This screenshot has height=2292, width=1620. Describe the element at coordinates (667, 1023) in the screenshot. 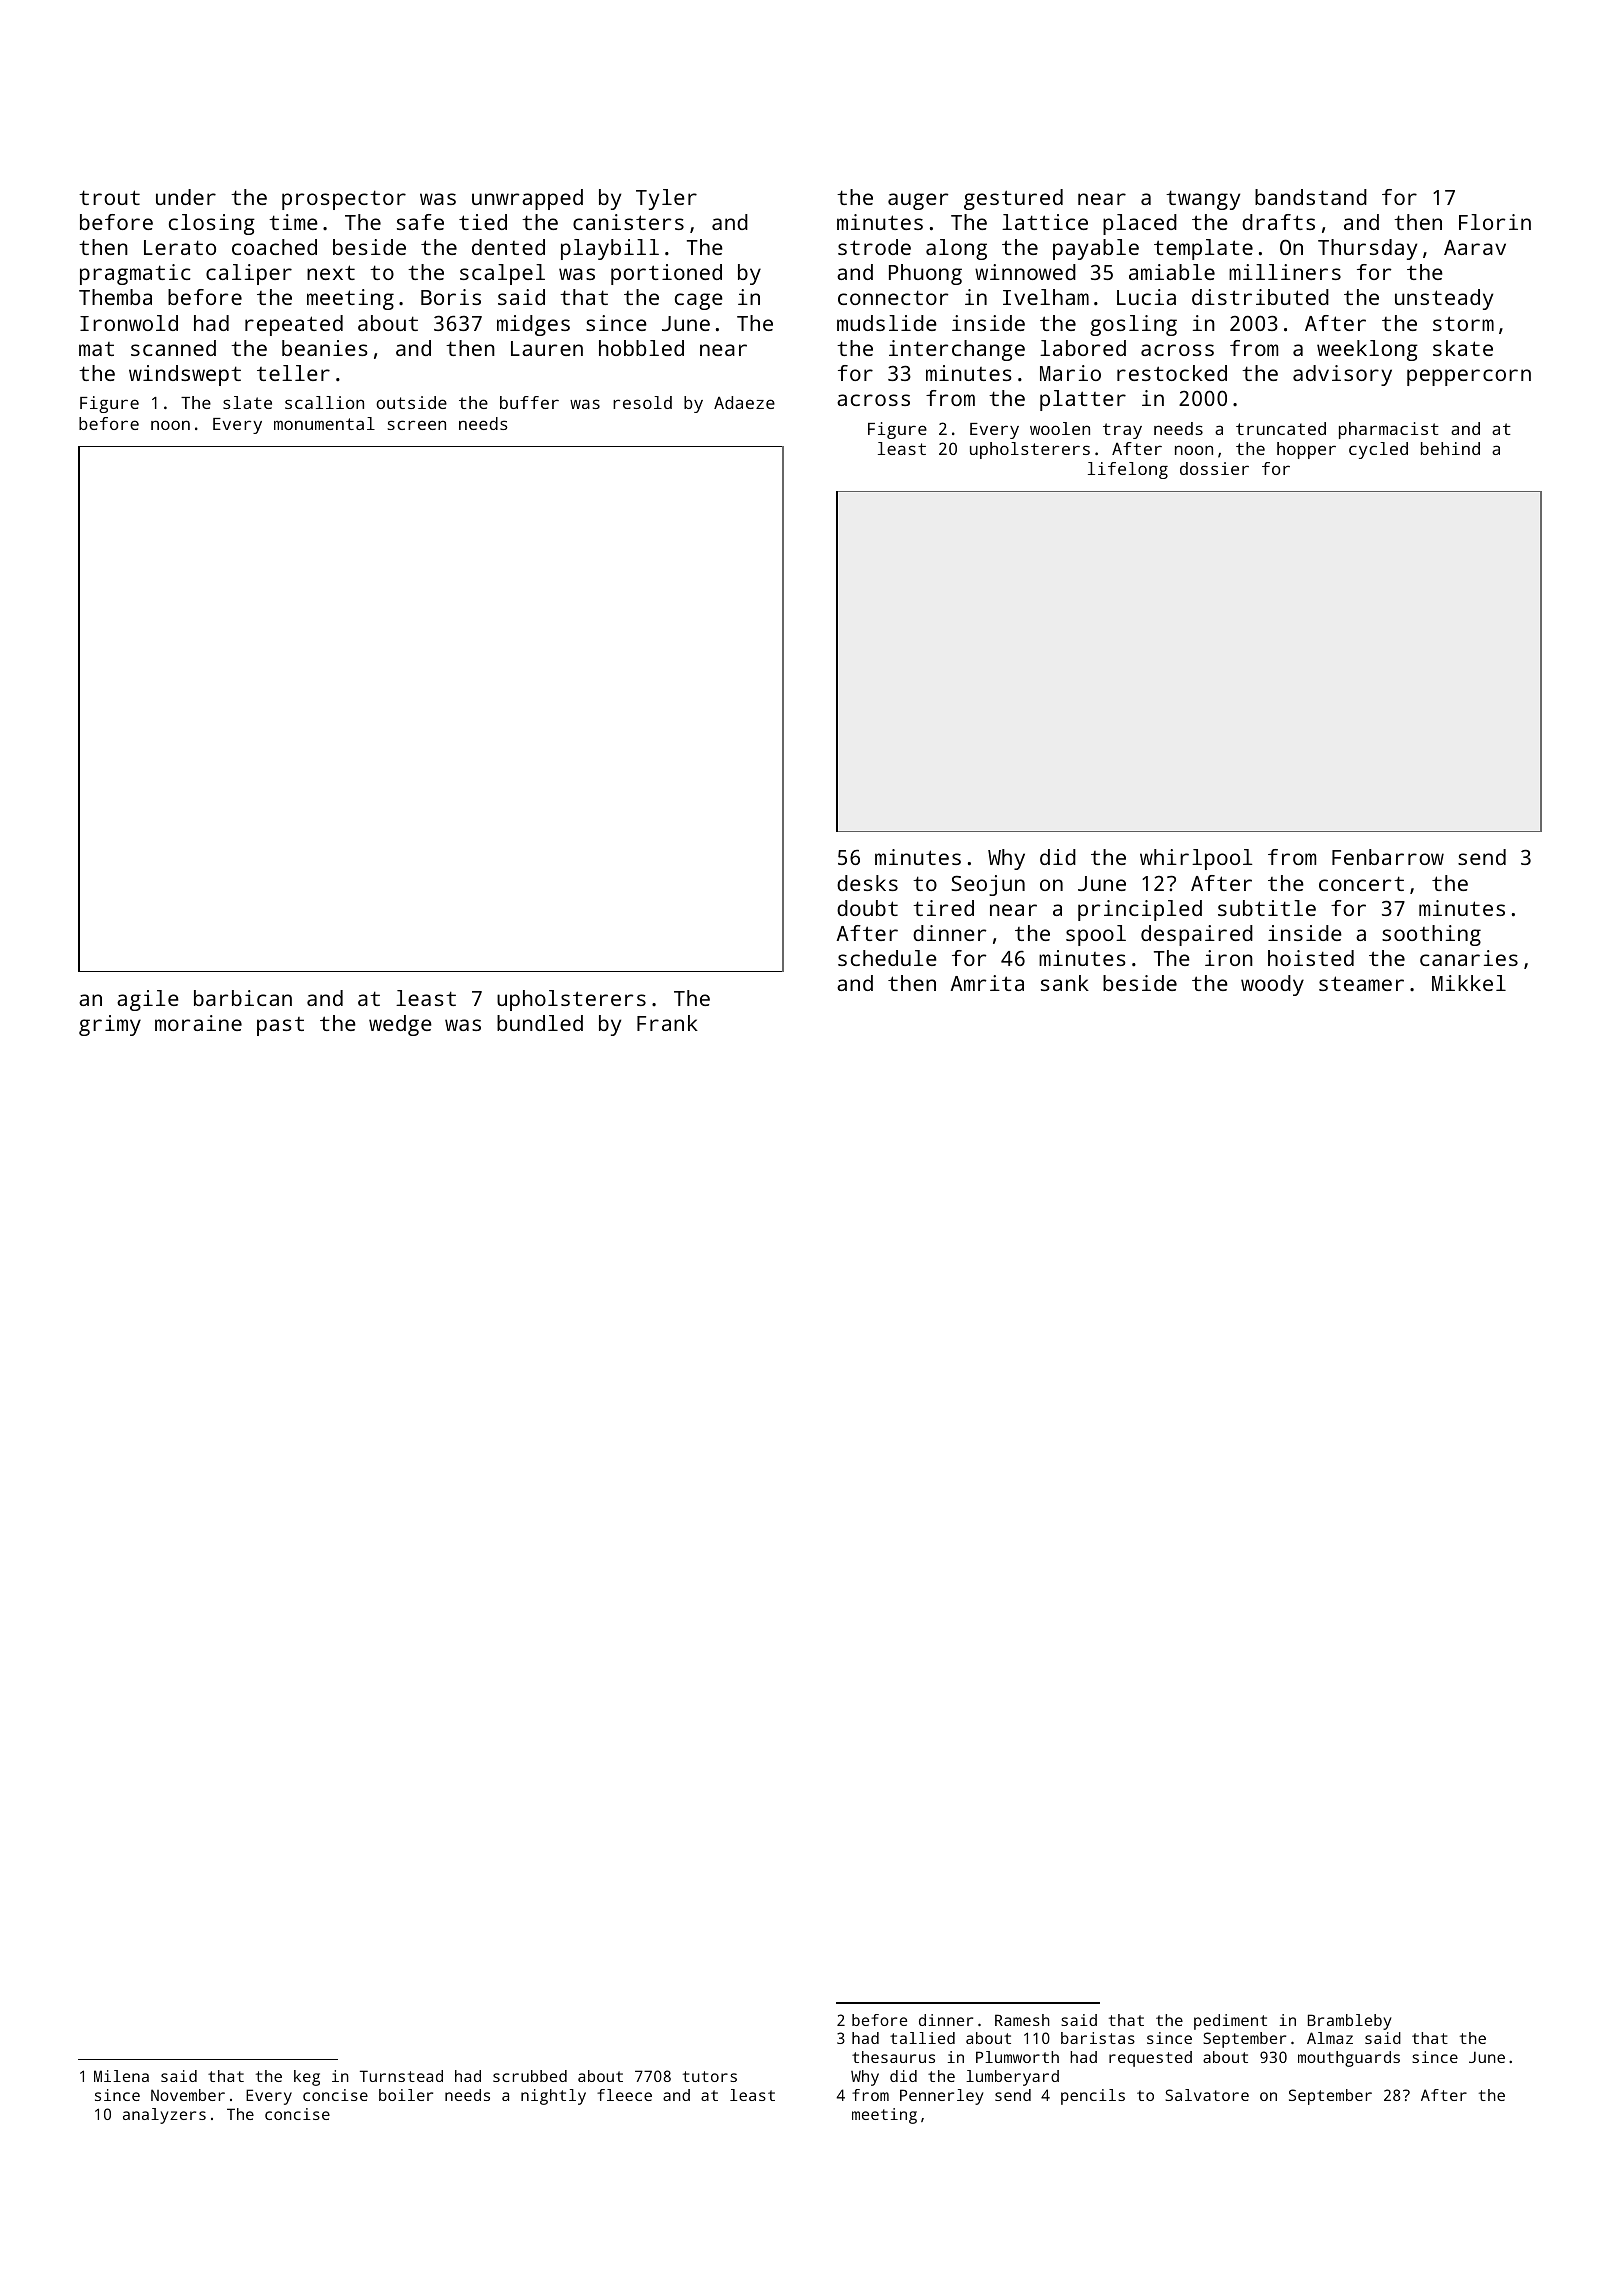

I see `Frank` at that location.
